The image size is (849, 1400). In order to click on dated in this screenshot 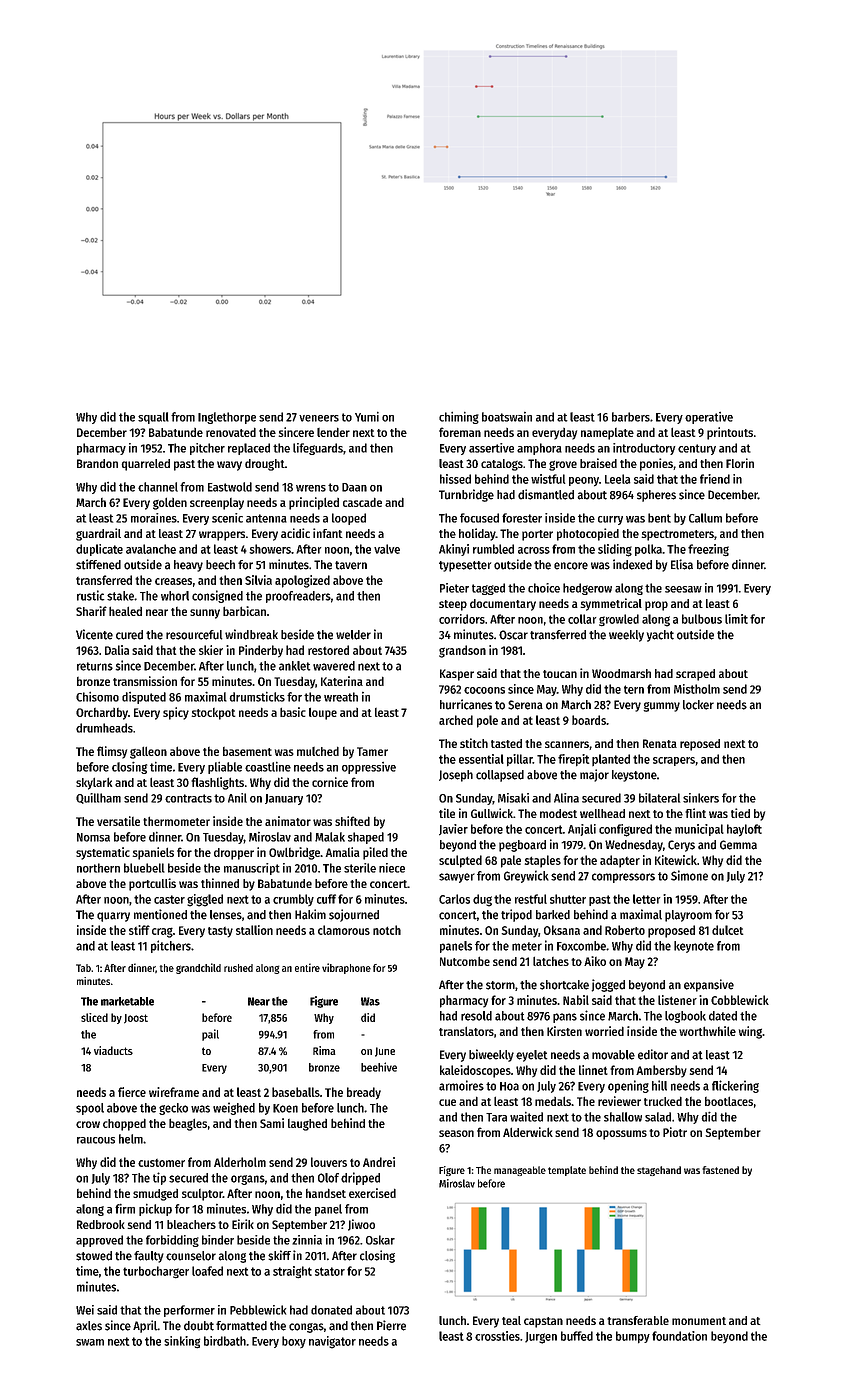, I will do `click(723, 1016)`.
